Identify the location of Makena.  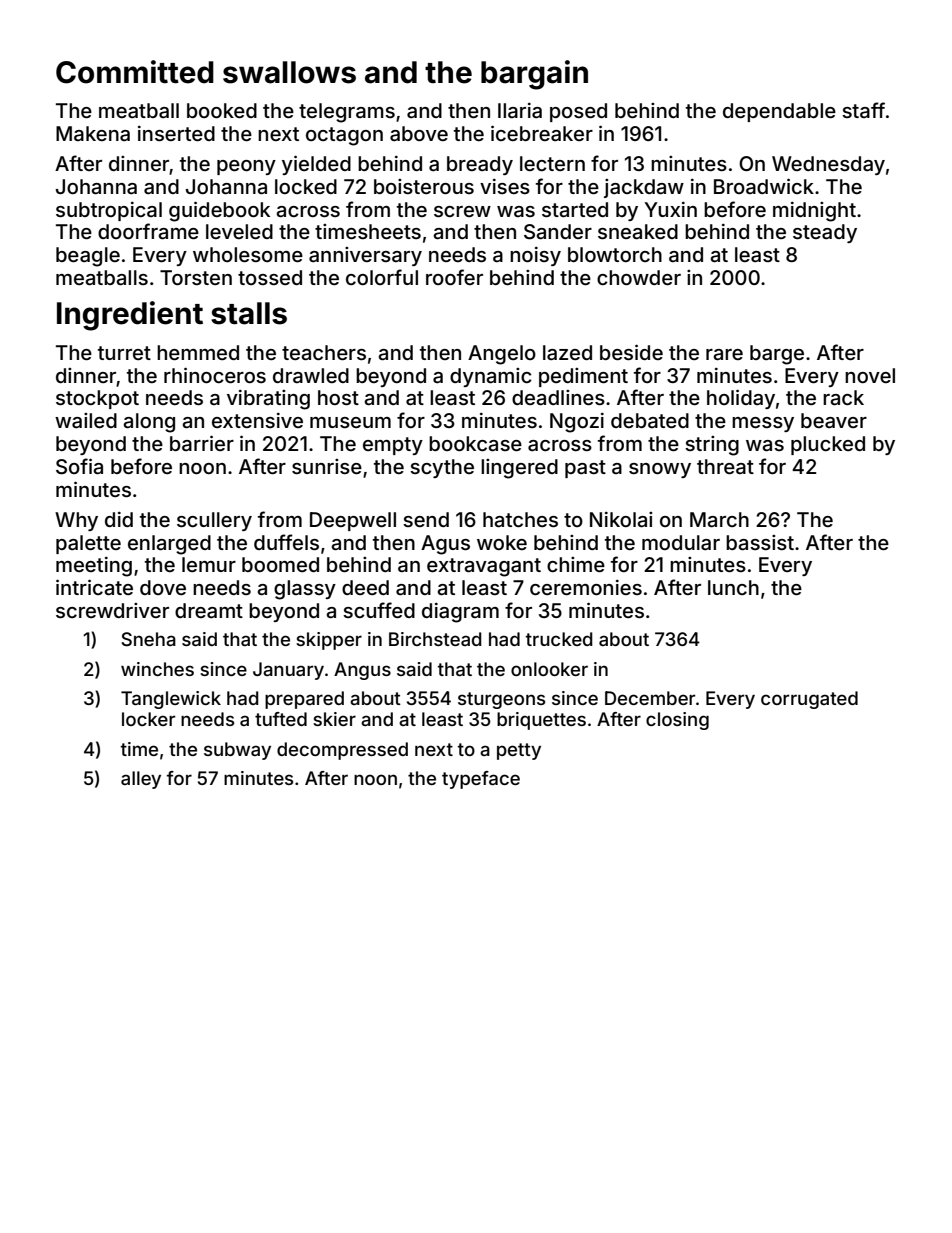
(93, 133).
